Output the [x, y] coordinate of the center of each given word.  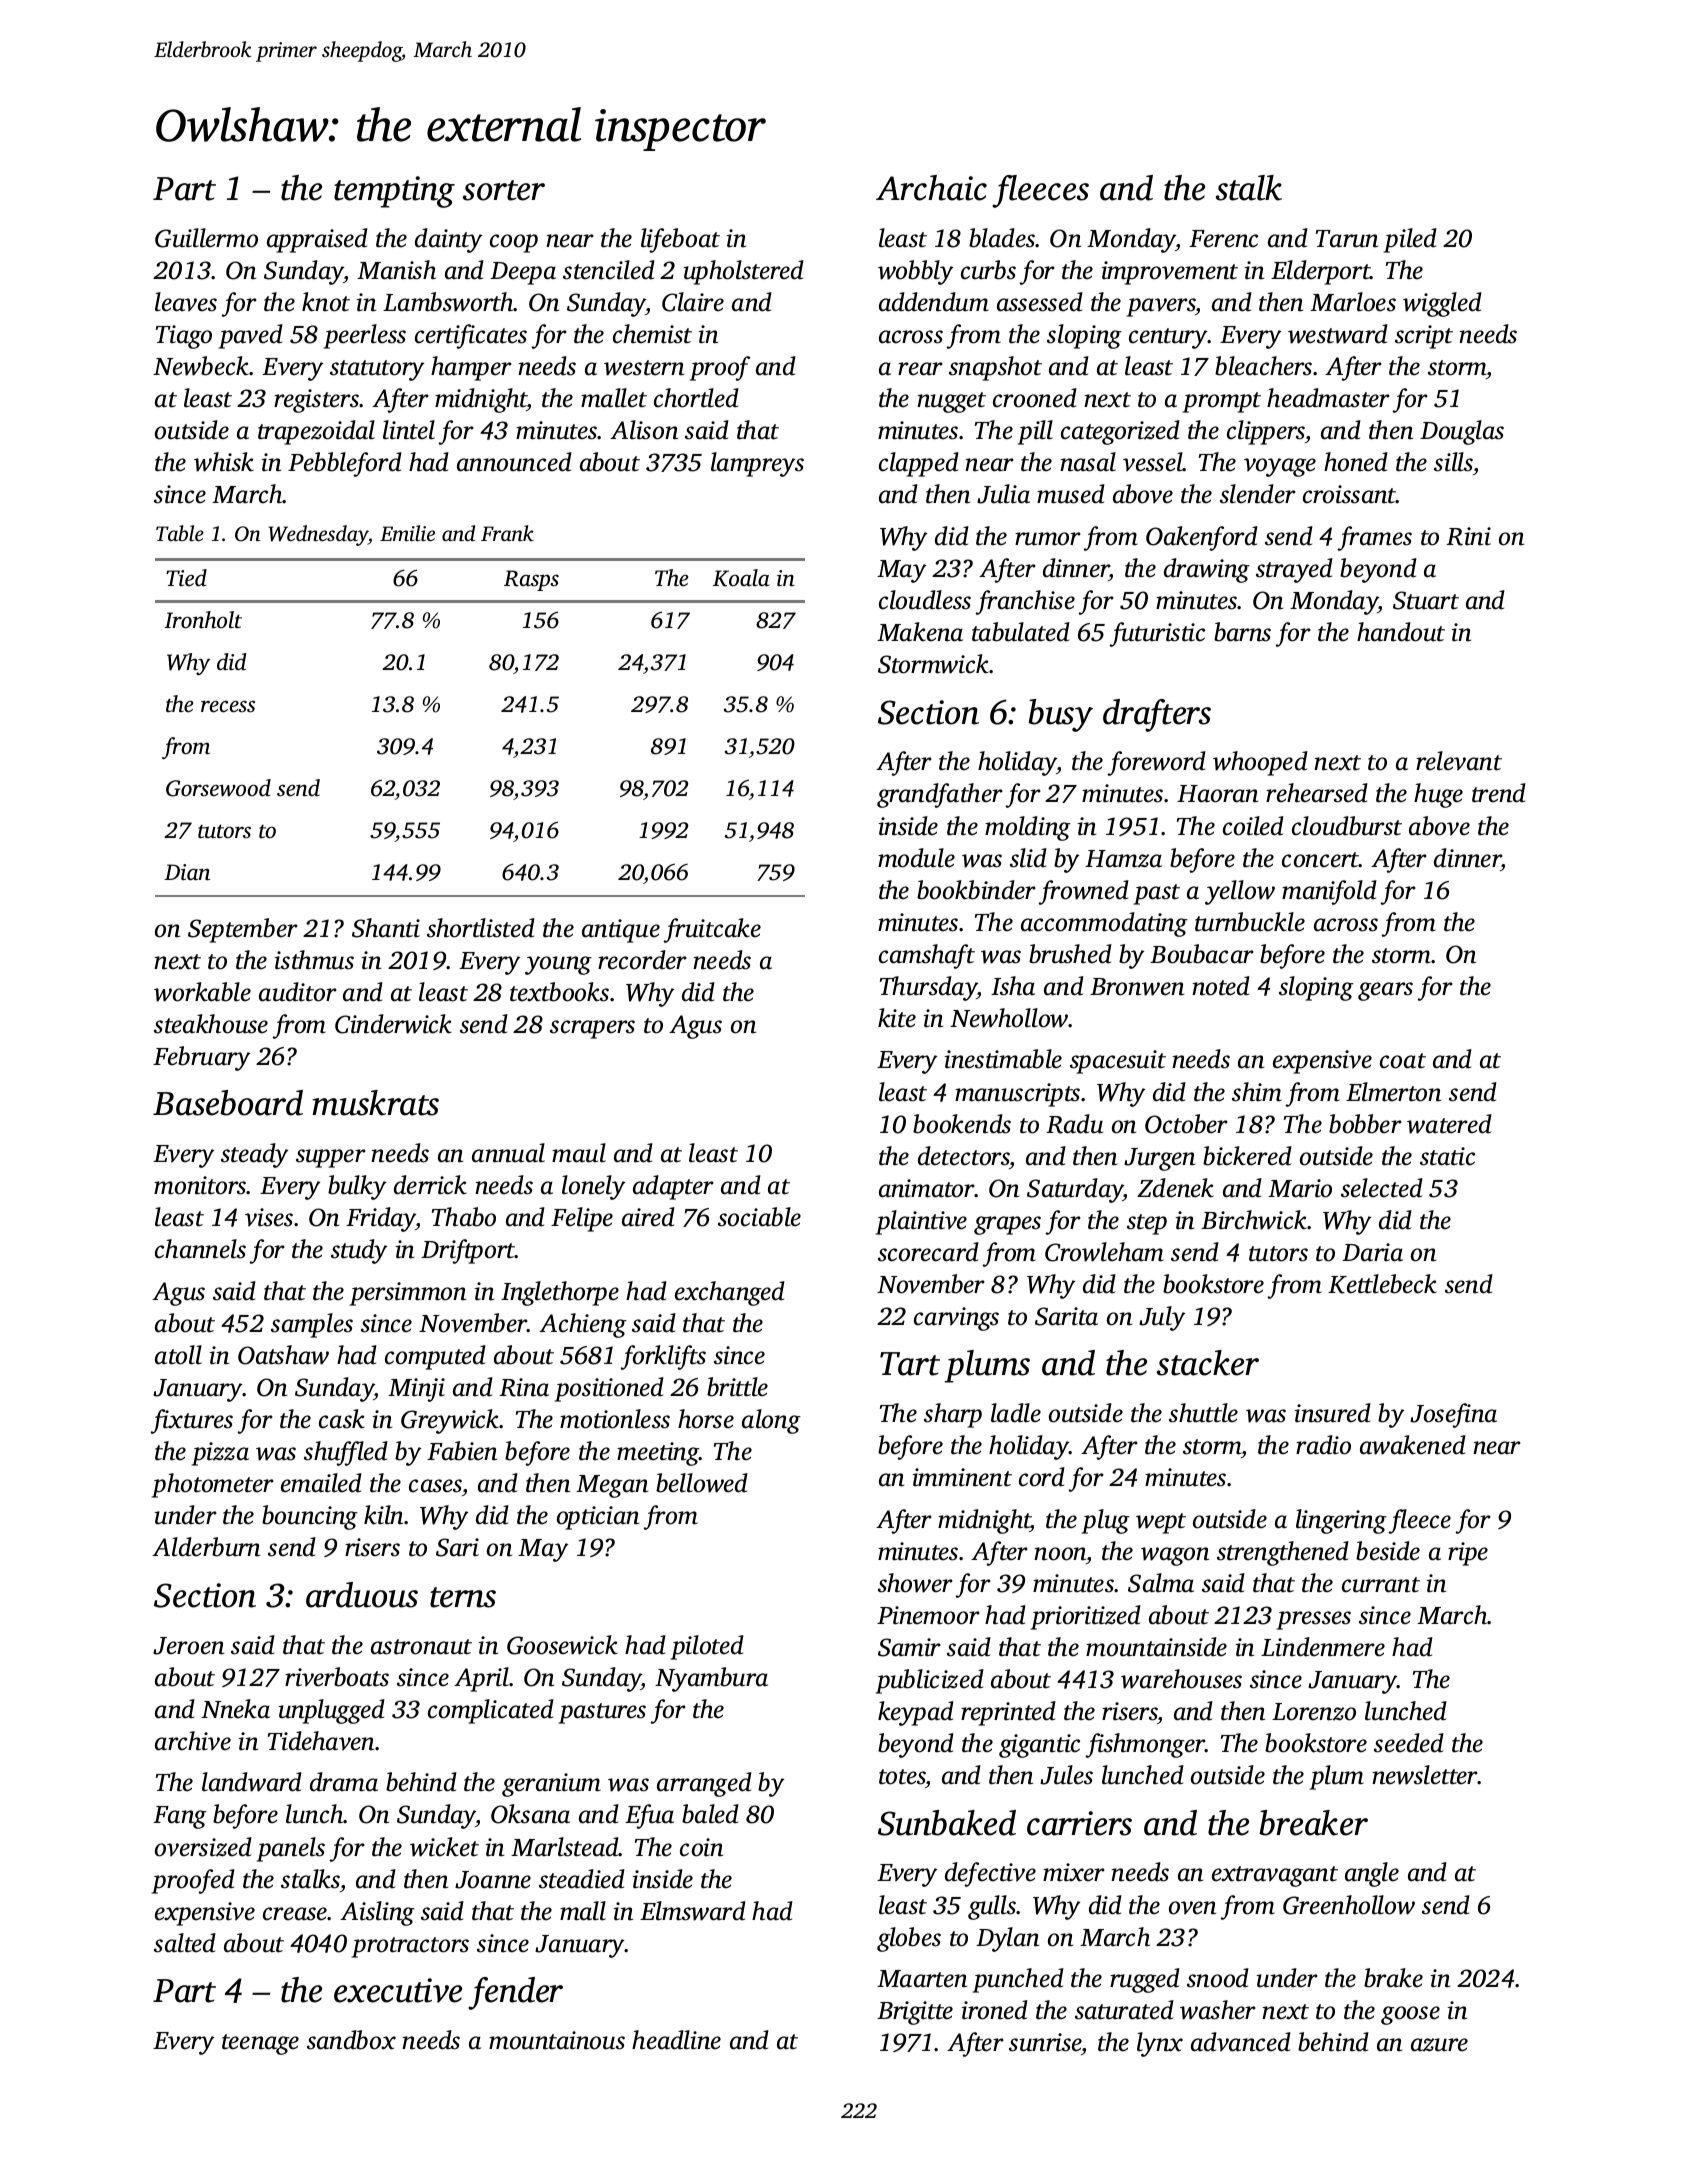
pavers [1161, 307]
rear [920, 369]
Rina [524, 1387]
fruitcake [712, 930]
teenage [260, 2044]
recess [228, 706]
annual [508, 1153]
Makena [920, 632]
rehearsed [1317, 793]
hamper [471, 368]
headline [676, 2040]
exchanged [730, 1293]
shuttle [1203, 1413]
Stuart [1426, 600]
